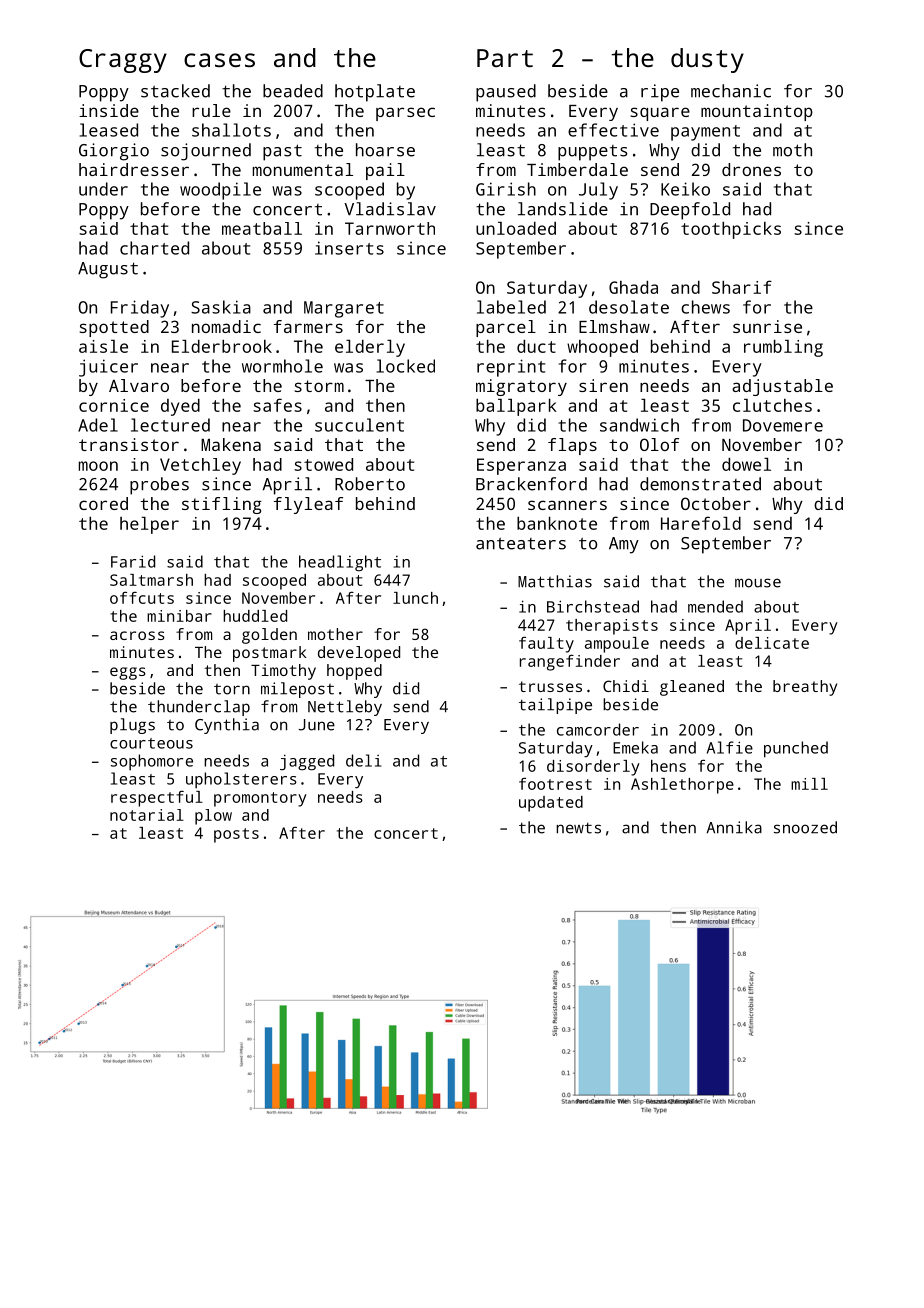 The image size is (924, 1308). Describe the element at coordinates (783, 348) in the screenshot. I see `rumbling` at that location.
